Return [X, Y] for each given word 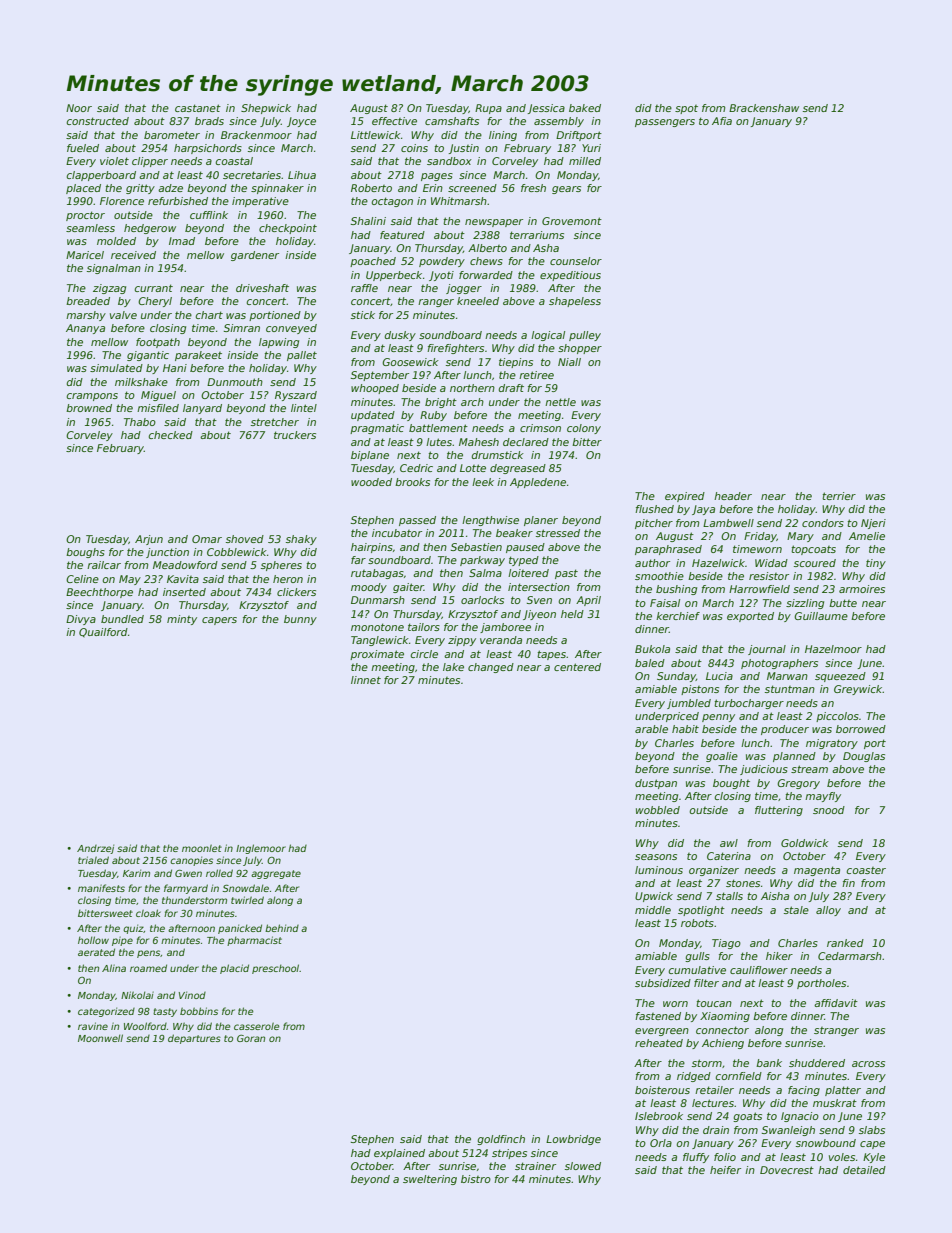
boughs [85, 553]
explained [399, 1154]
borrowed [861, 729]
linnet [366, 680]
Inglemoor [261, 849]
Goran [251, 1038]
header [733, 496]
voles [842, 1157]
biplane [370, 456]
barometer [172, 135]
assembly [559, 122]
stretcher [275, 422]
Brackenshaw [764, 108]
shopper [580, 349]
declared [526, 442]
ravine [93, 1026]
